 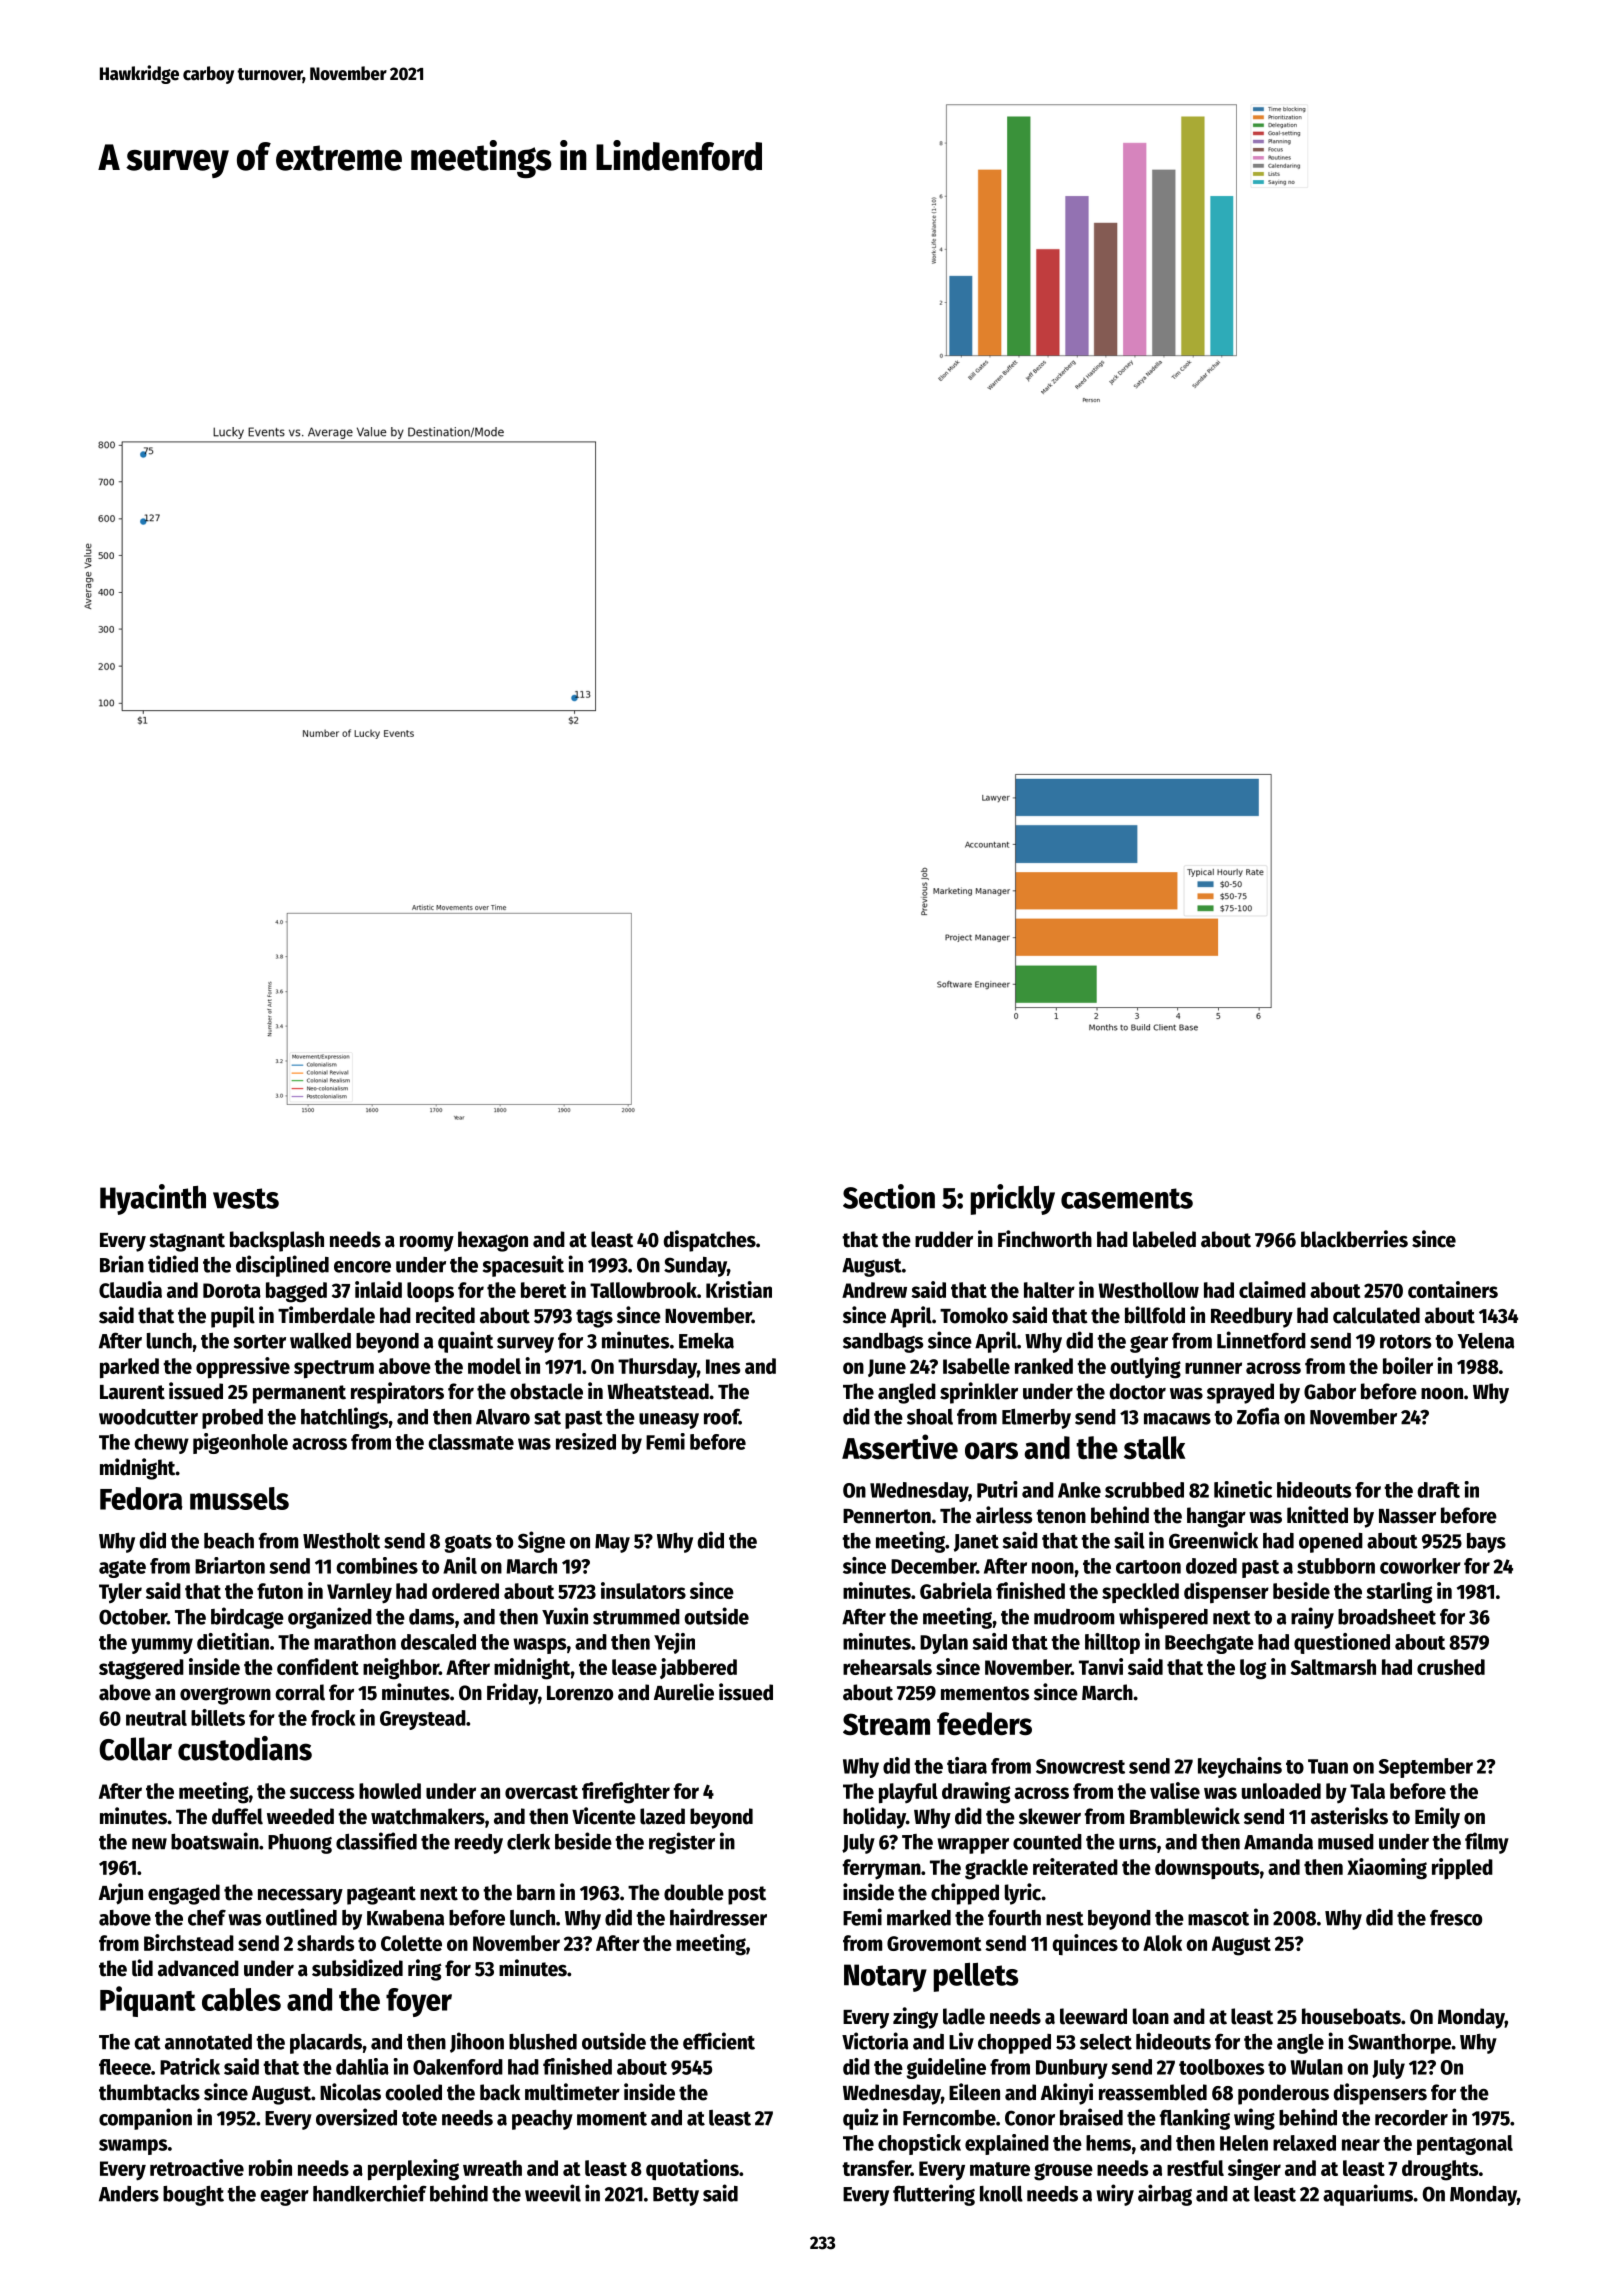 What do you see at coordinates (1127, 1198) in the page?
I see `casements` at bounding box center [1127, 1198].
